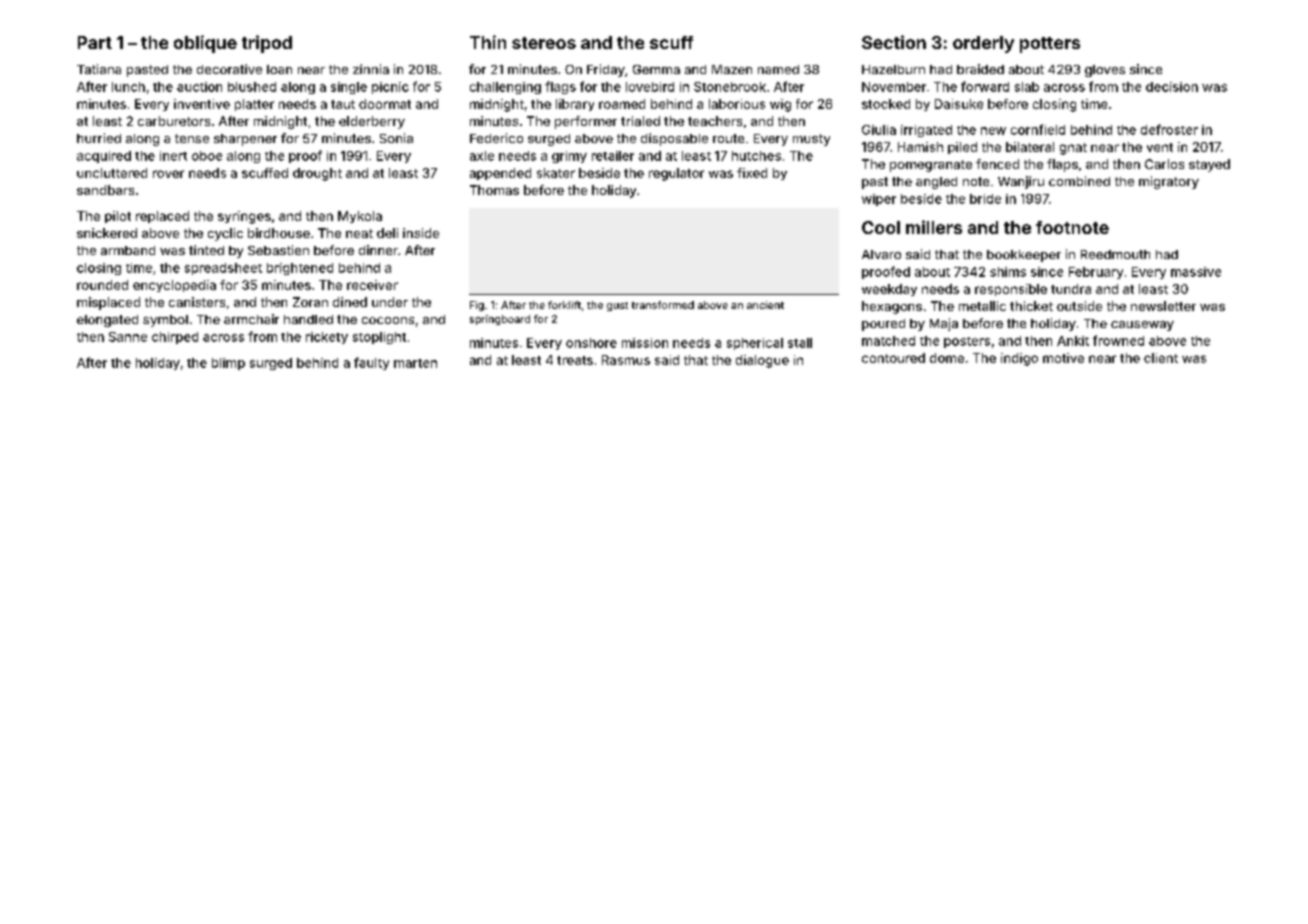 This image has width=1308, height=924. Describe the element at coordinates (765, 305) in the image. I see `ancient` at that location.
